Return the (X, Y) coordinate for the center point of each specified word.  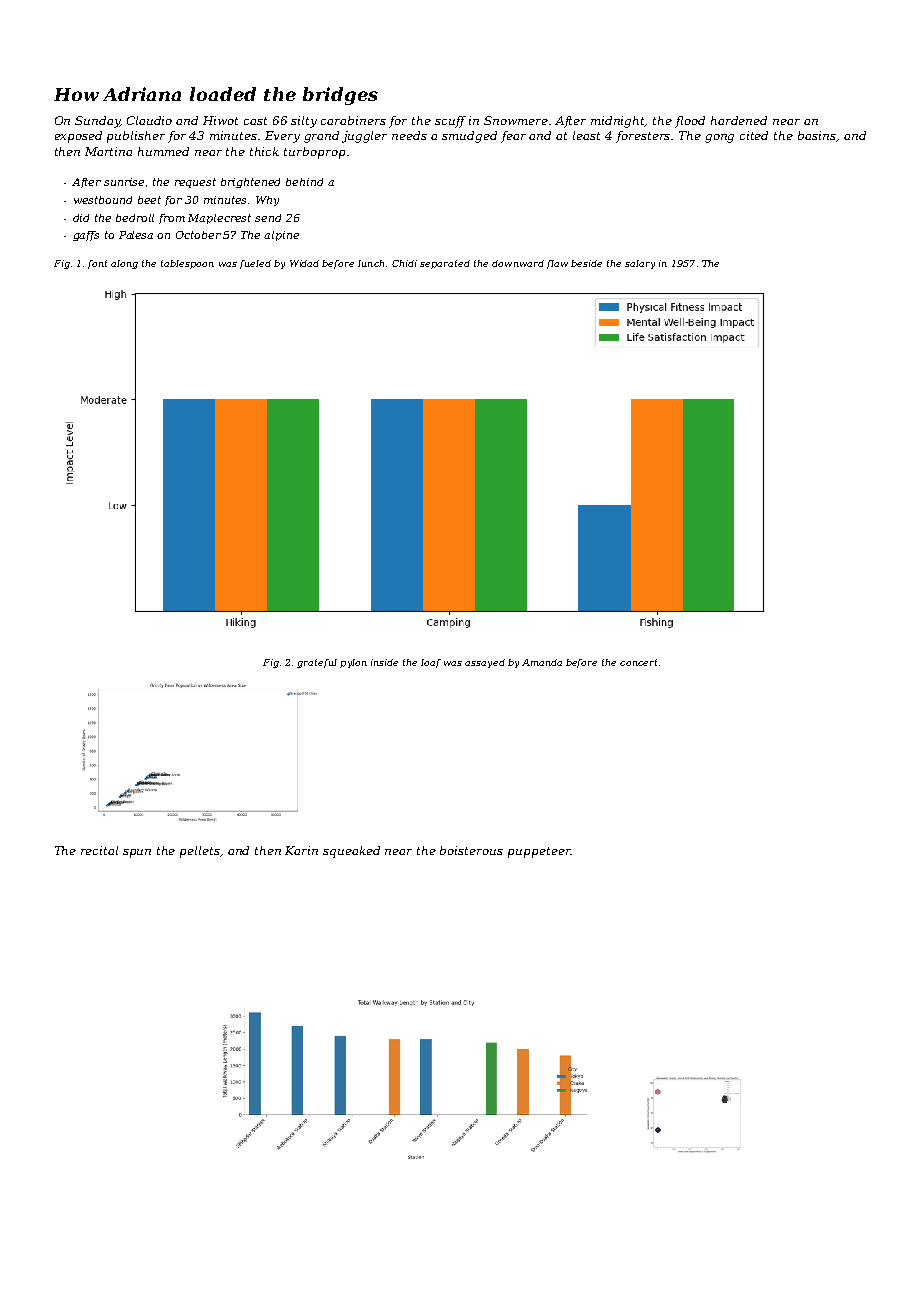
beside (586, 263)
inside (384, 662)
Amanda (542, 662)
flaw (557, 264)
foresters (644, 137)
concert (638, 662)
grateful (317, 663)
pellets (200, 852)
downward (518, 263)
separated (445, 264)
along (124, 264)
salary (640, 264)
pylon (353, 663)
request (195, 183)
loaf (431, 663)
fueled (255, 264)
